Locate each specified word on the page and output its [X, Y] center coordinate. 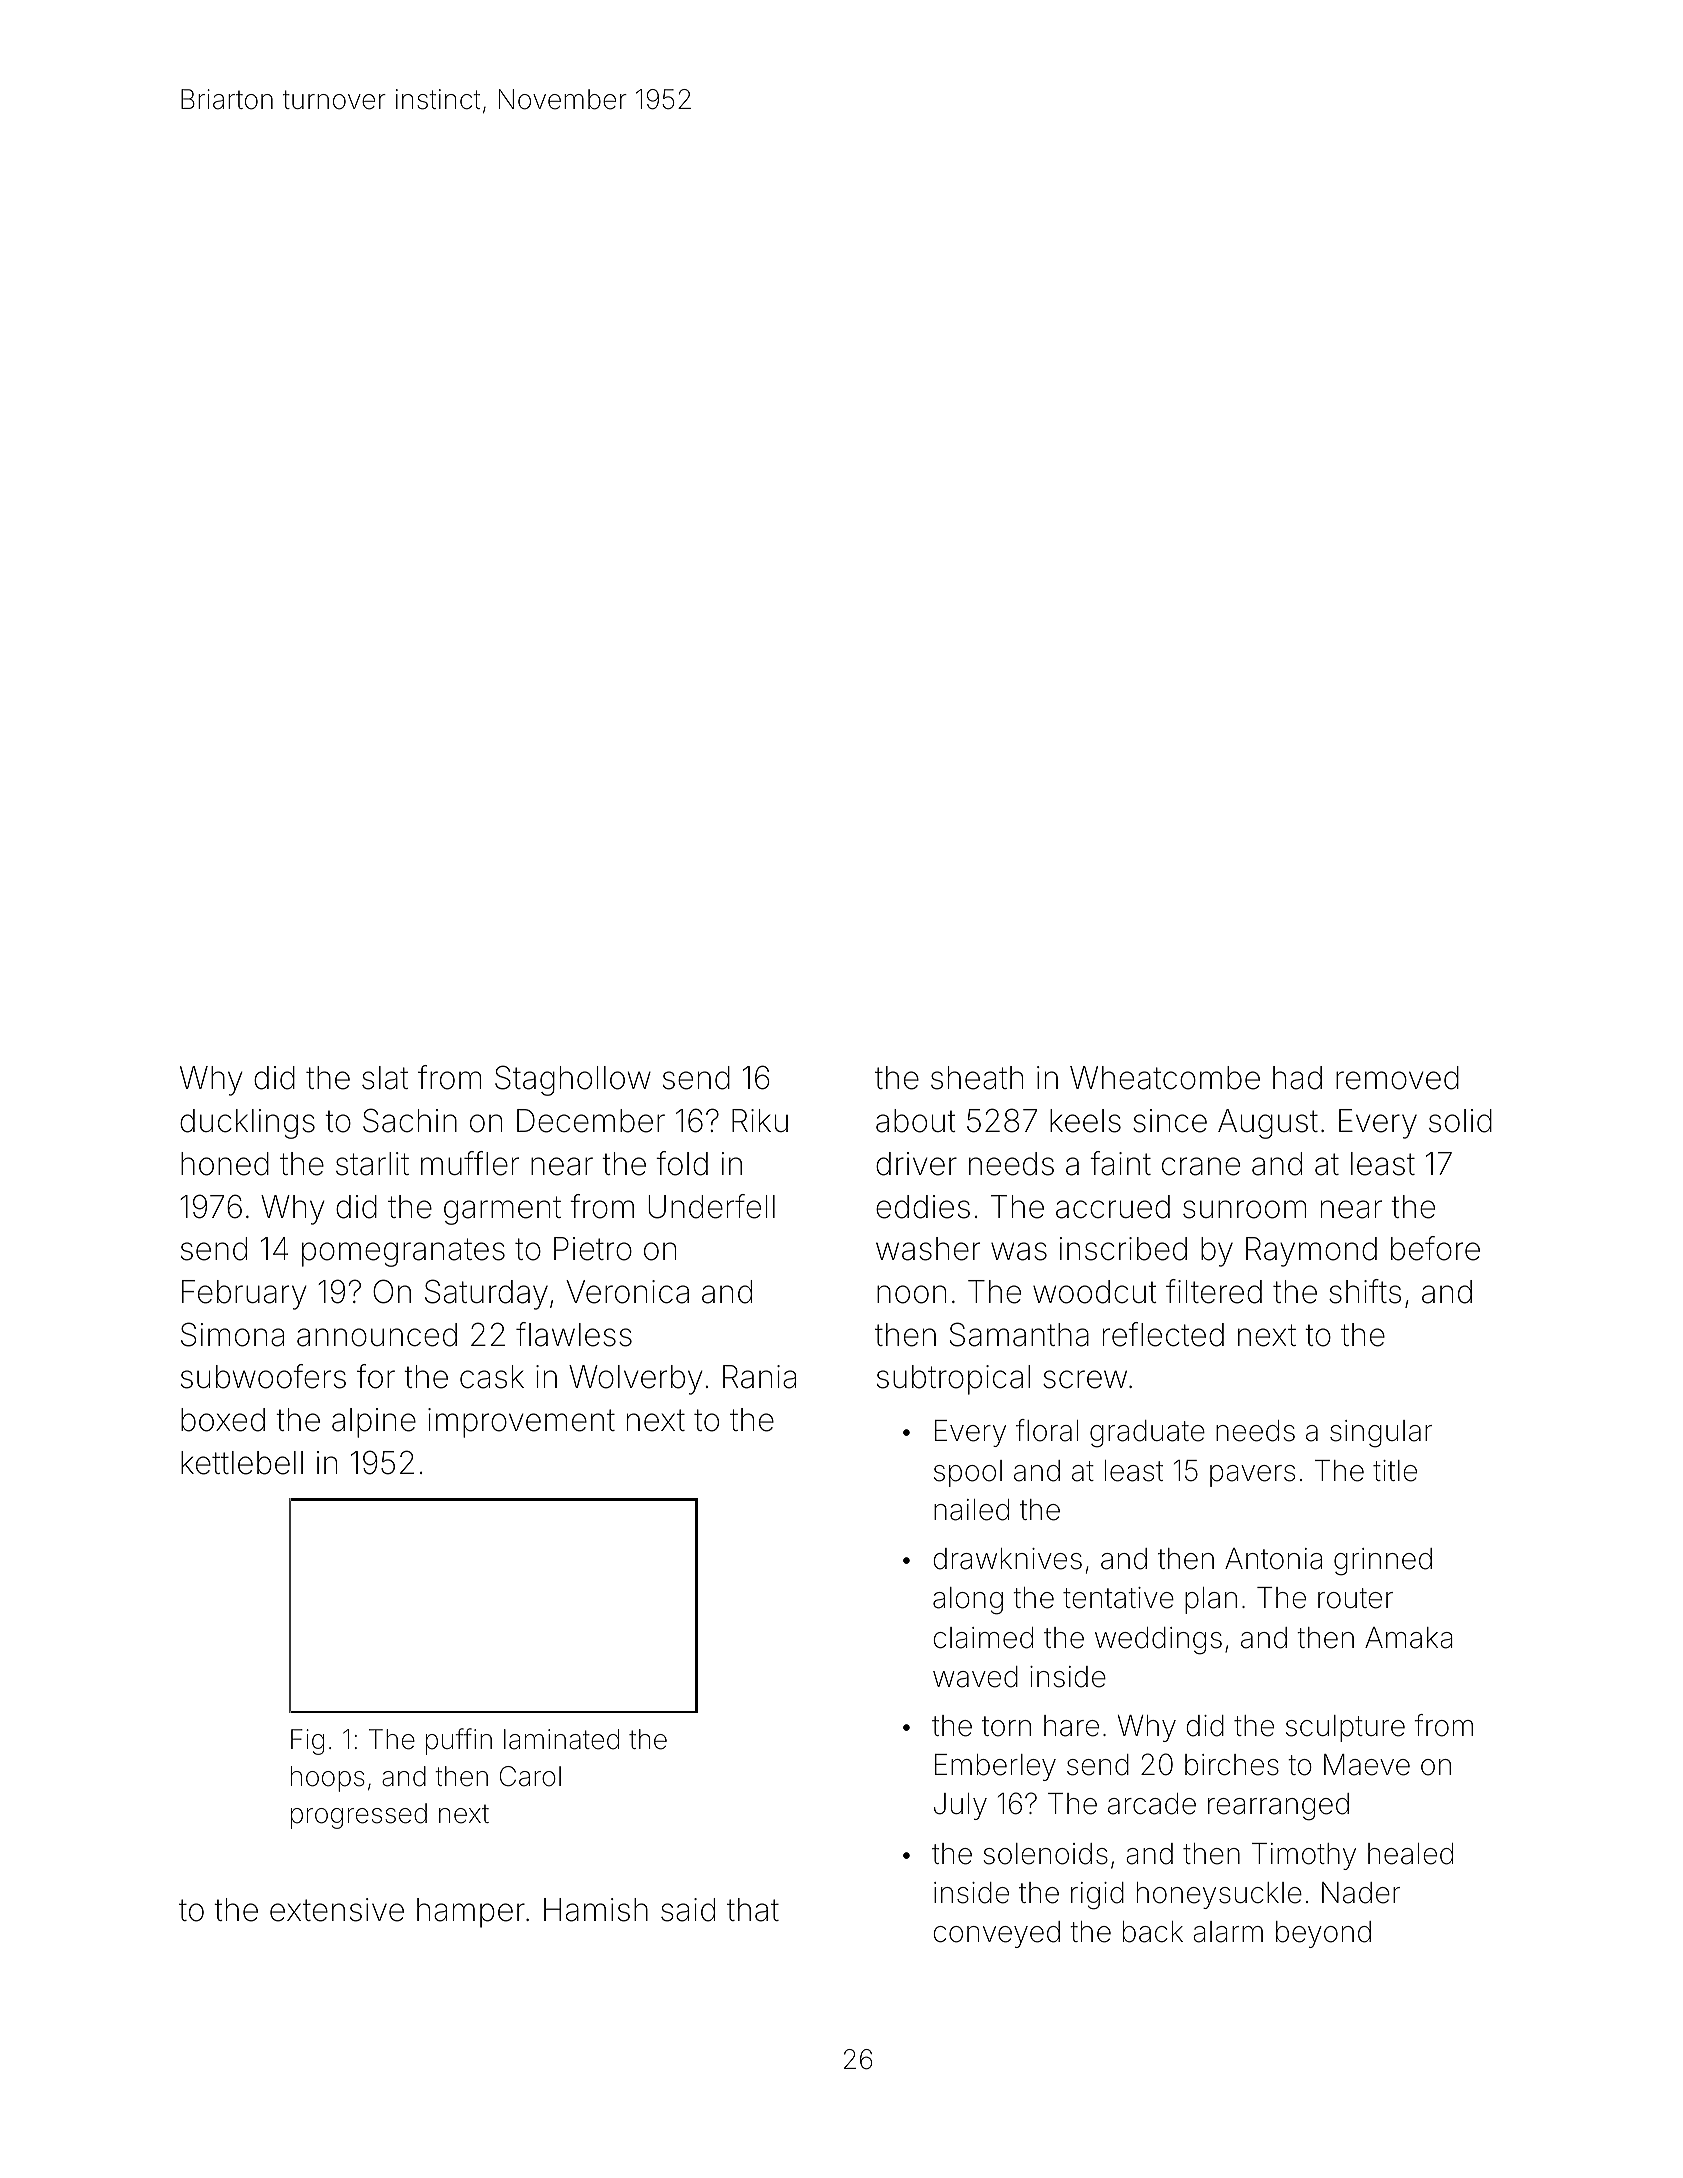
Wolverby [636, 1380]
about [916, 1121]
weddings [1158, 1641]
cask [492, 1377]
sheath [977, 1078]
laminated [561, 1739]
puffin [459, 1741]
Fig [307, 1742]
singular [1381, 1434]
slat [385, 1078]
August [1268, 1124]
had [1297, 1078]
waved [975, 1677]
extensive [337, 1910]
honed [225, 1164]
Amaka [1409, 1638]
